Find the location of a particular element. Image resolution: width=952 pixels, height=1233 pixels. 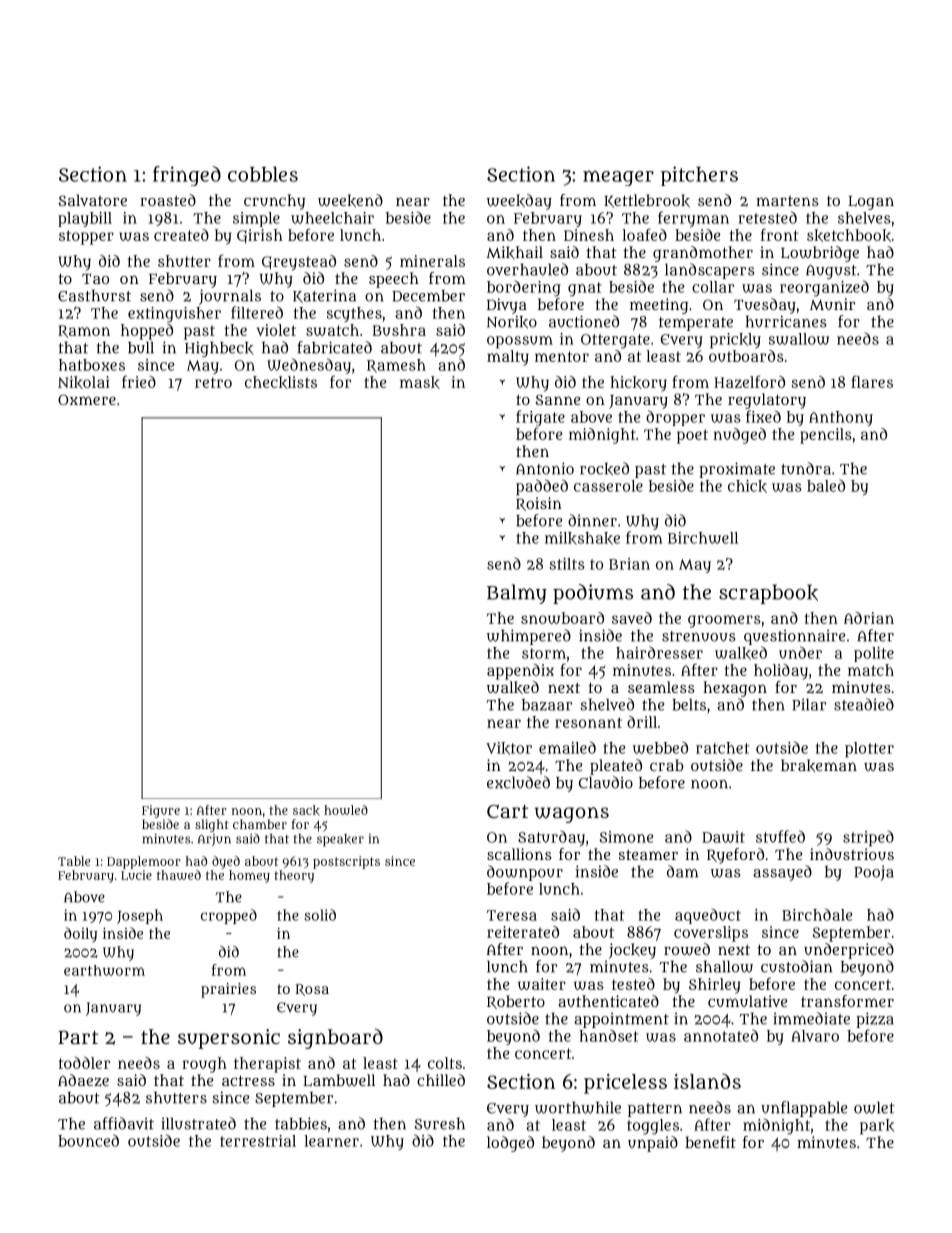

learner is located at coordinates (332, 1141).
